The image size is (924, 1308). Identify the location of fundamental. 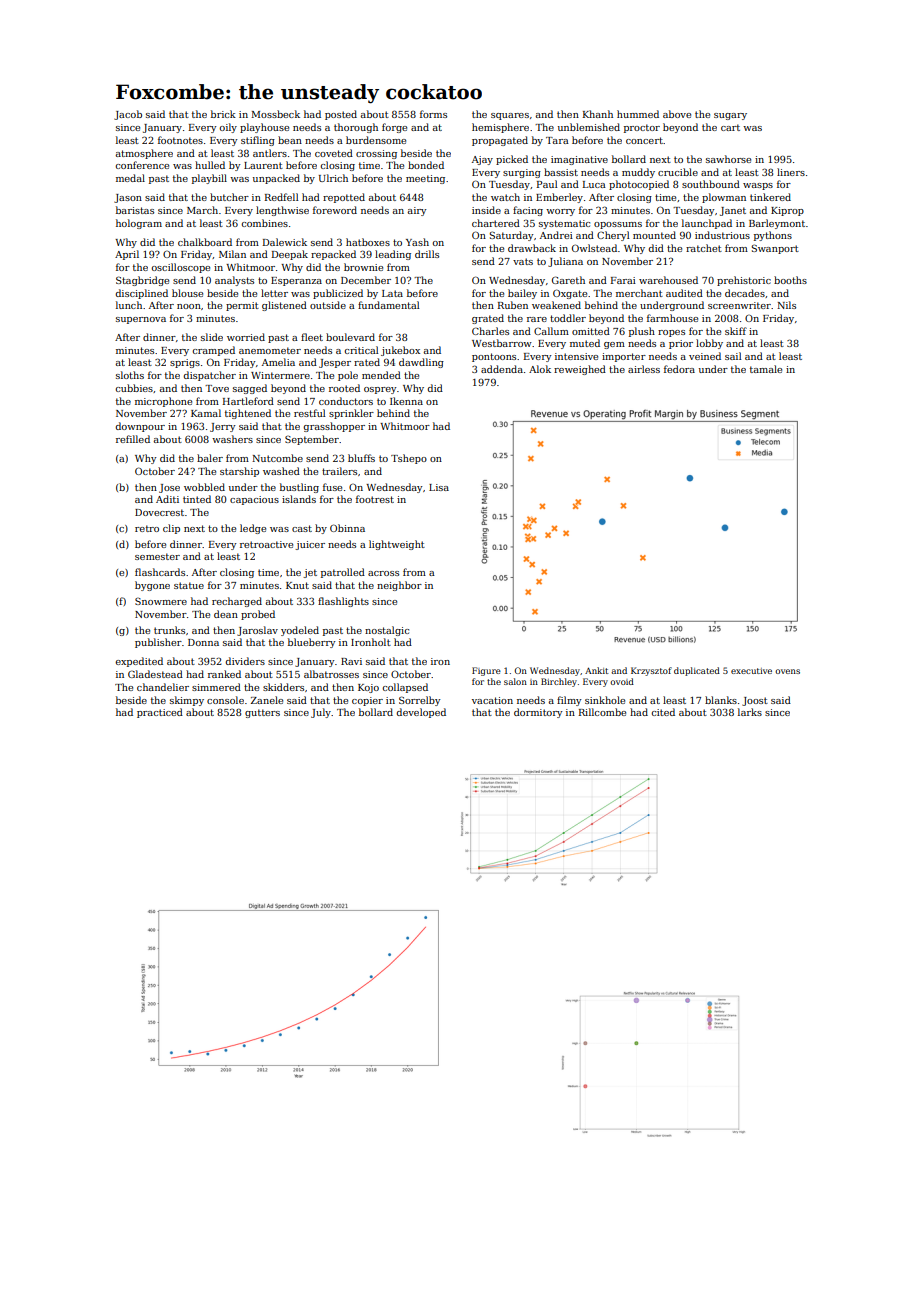
(389, 305).
